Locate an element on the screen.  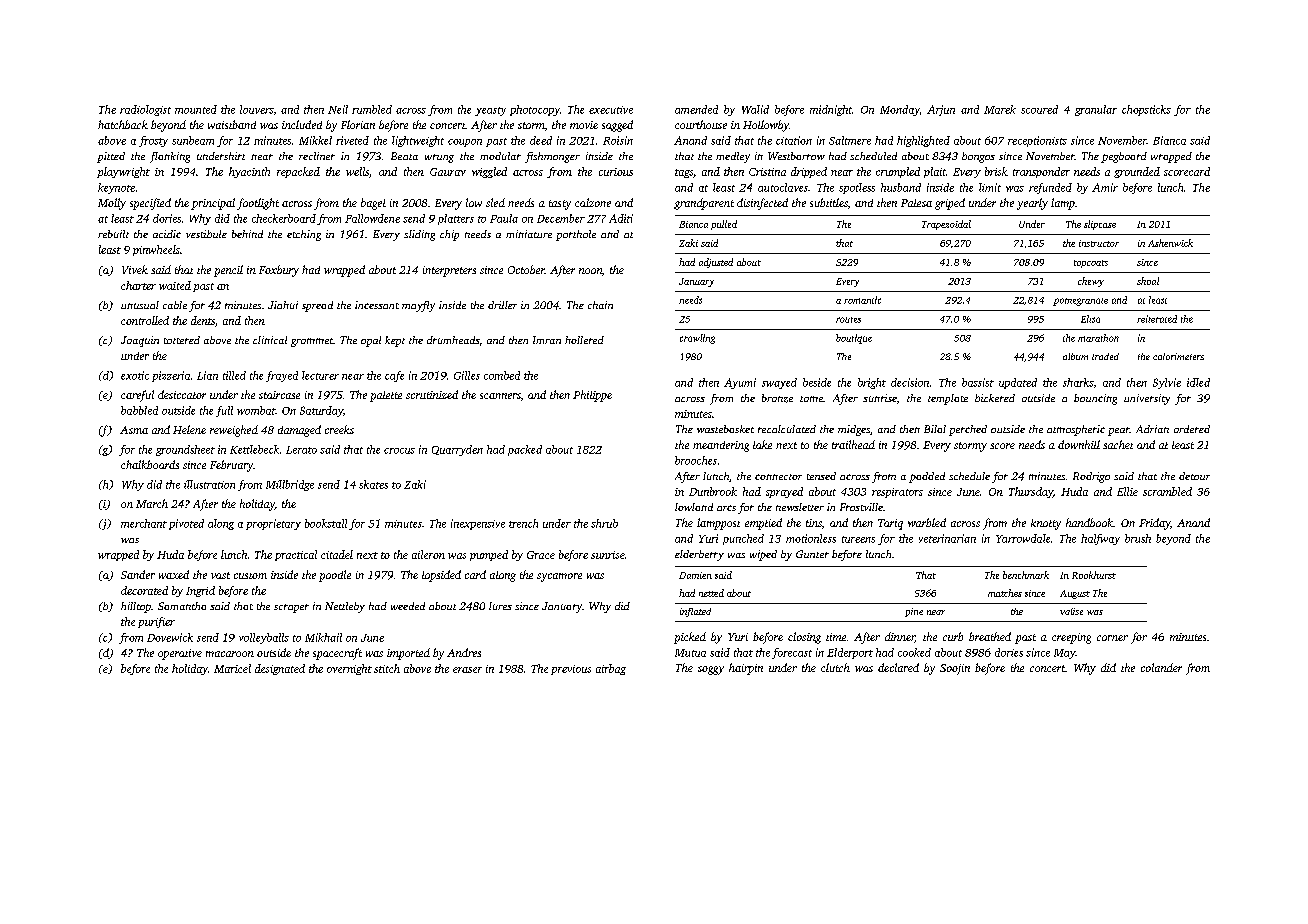
operative is located at coordinates (180, 654).
